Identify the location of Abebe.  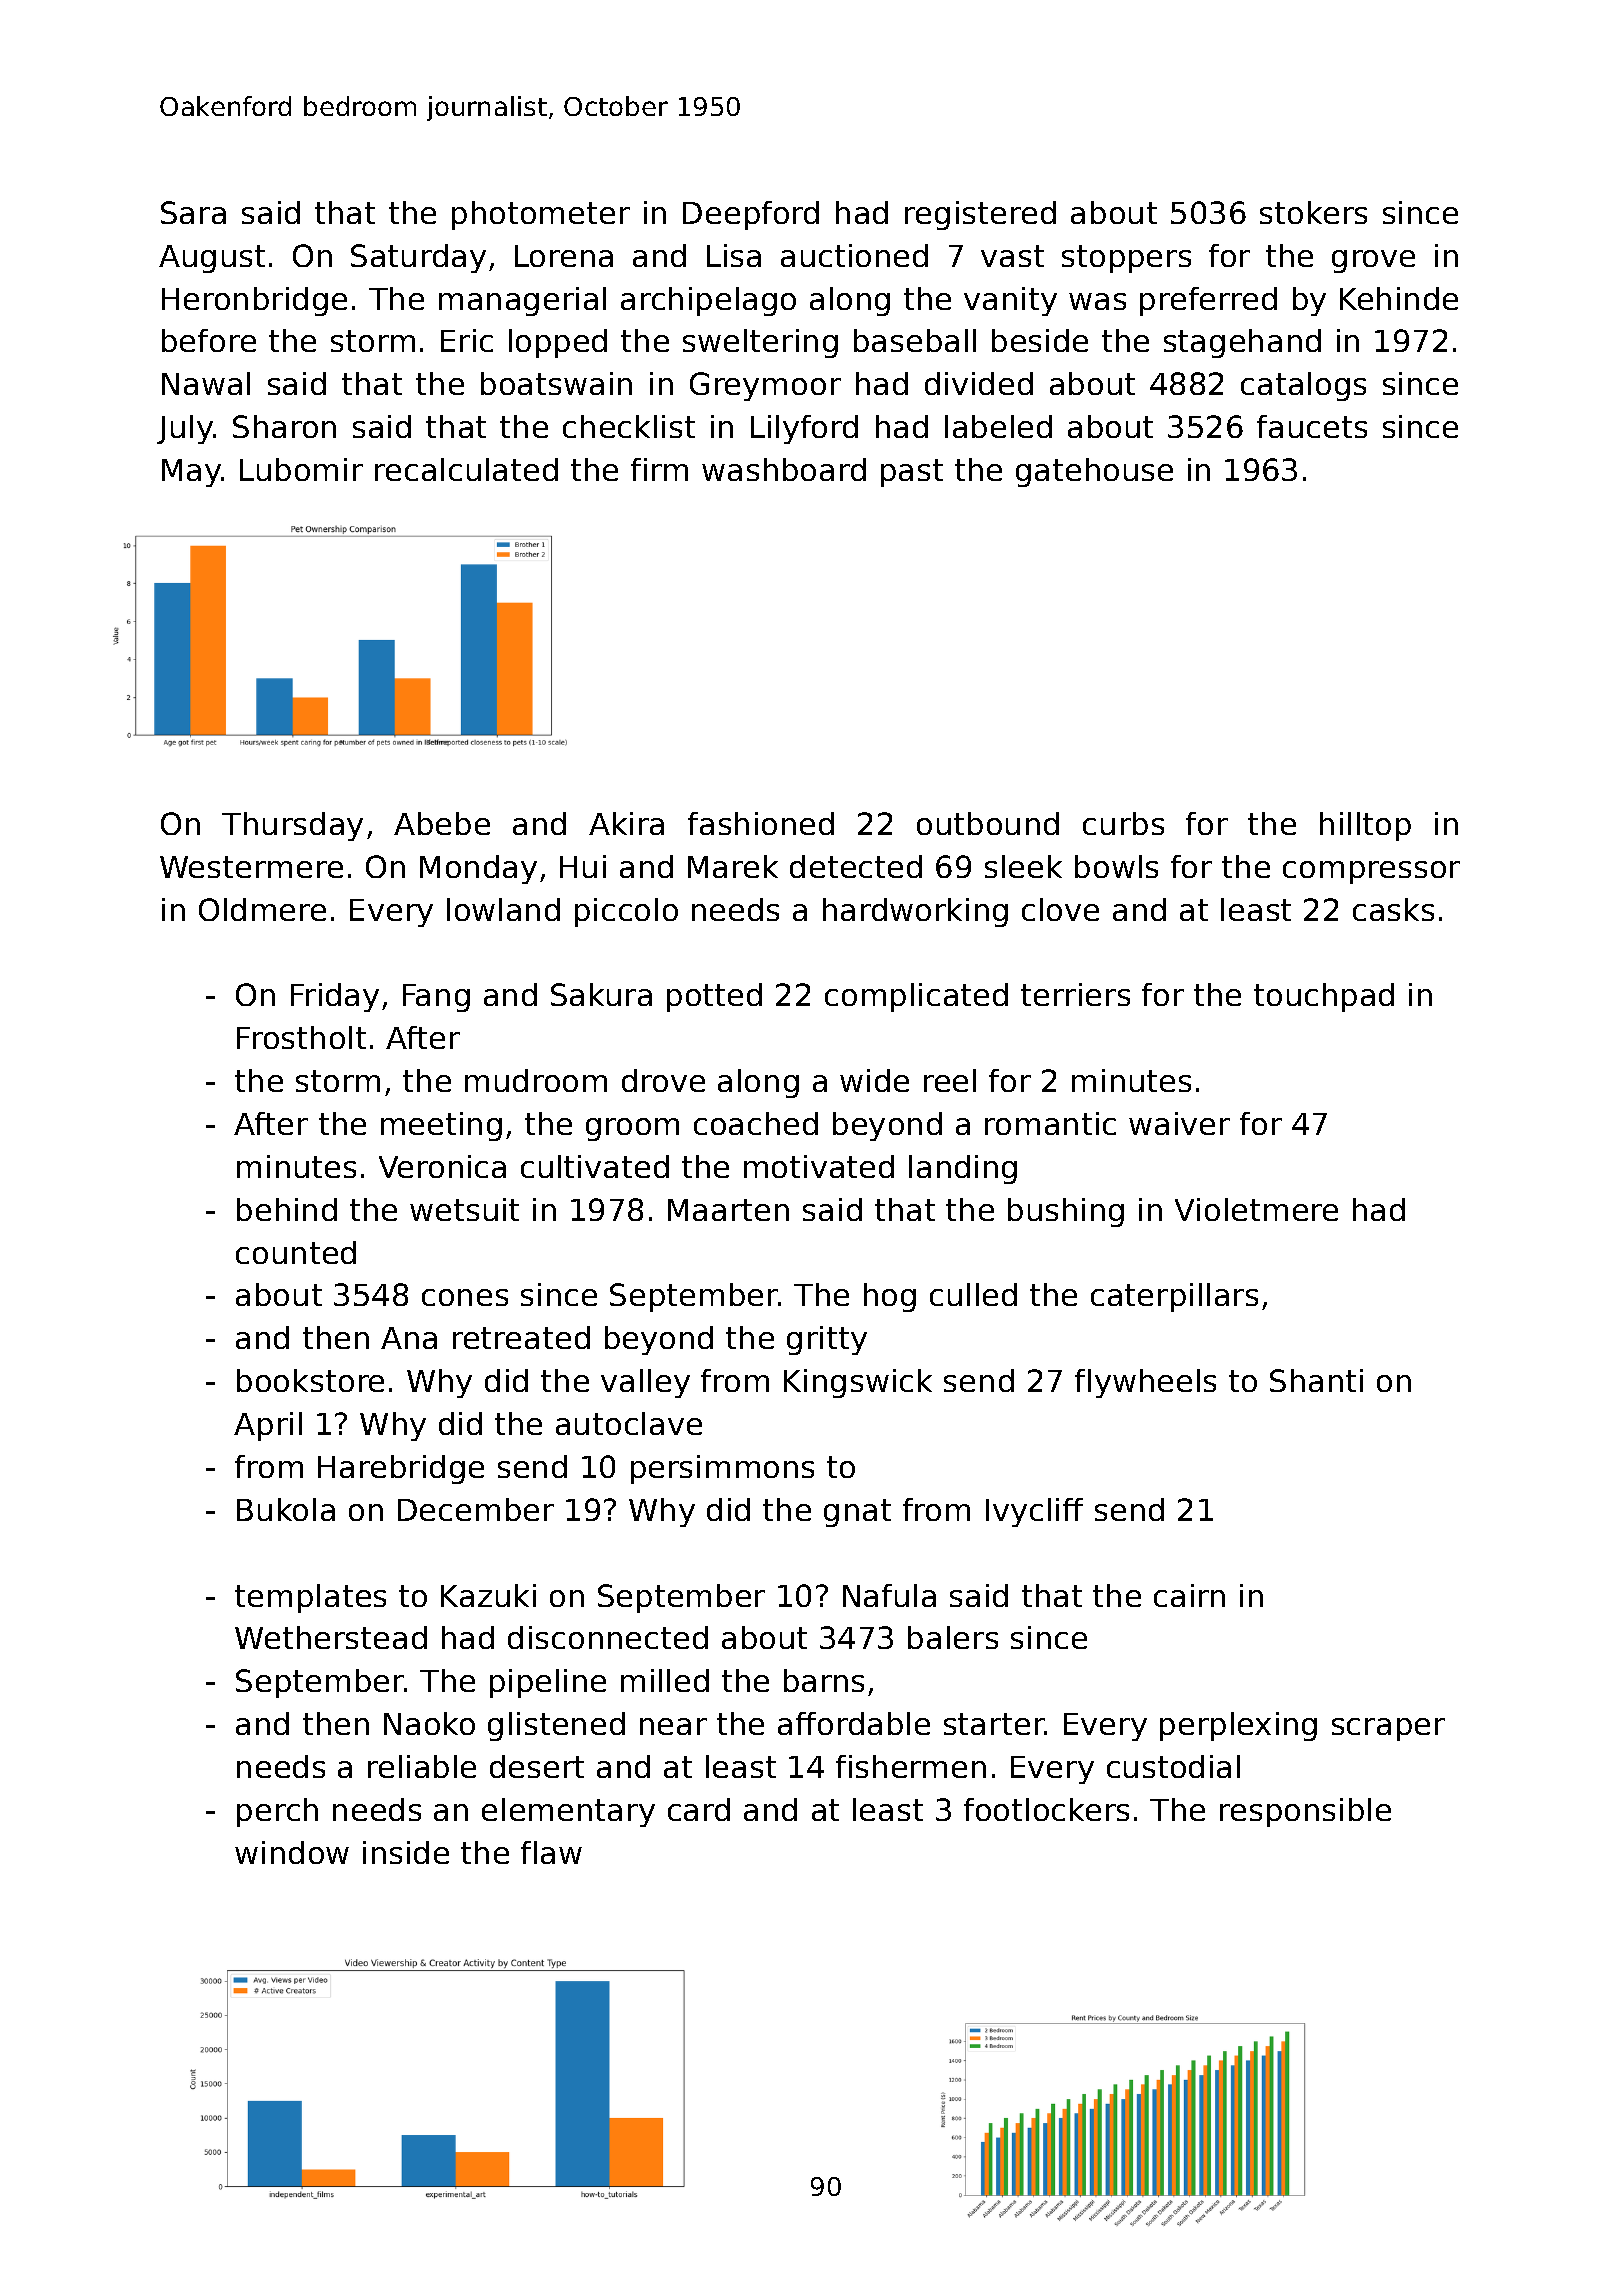
(442, 823).
